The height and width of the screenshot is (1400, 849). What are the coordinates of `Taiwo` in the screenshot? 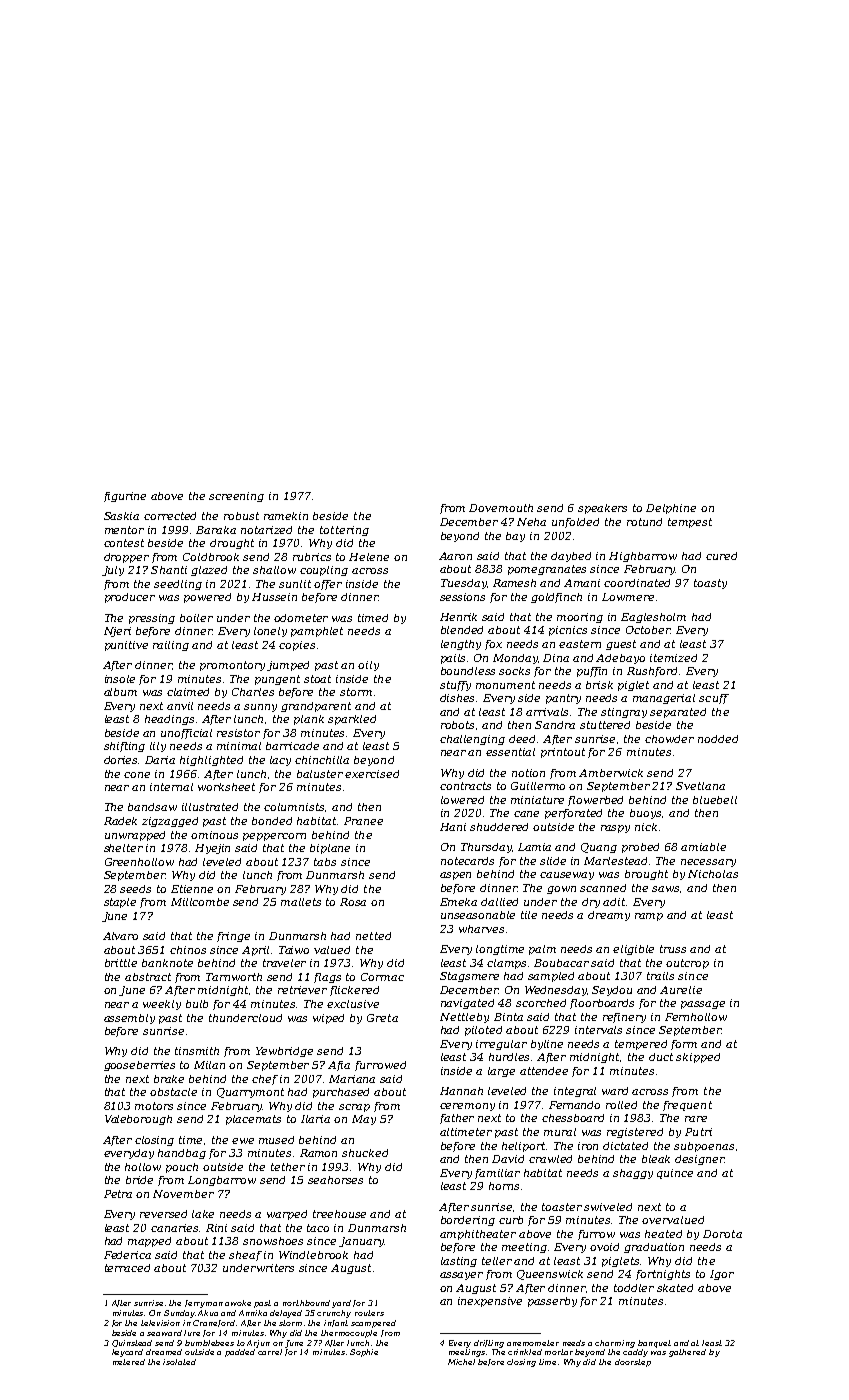 It's located at (294, 950).
